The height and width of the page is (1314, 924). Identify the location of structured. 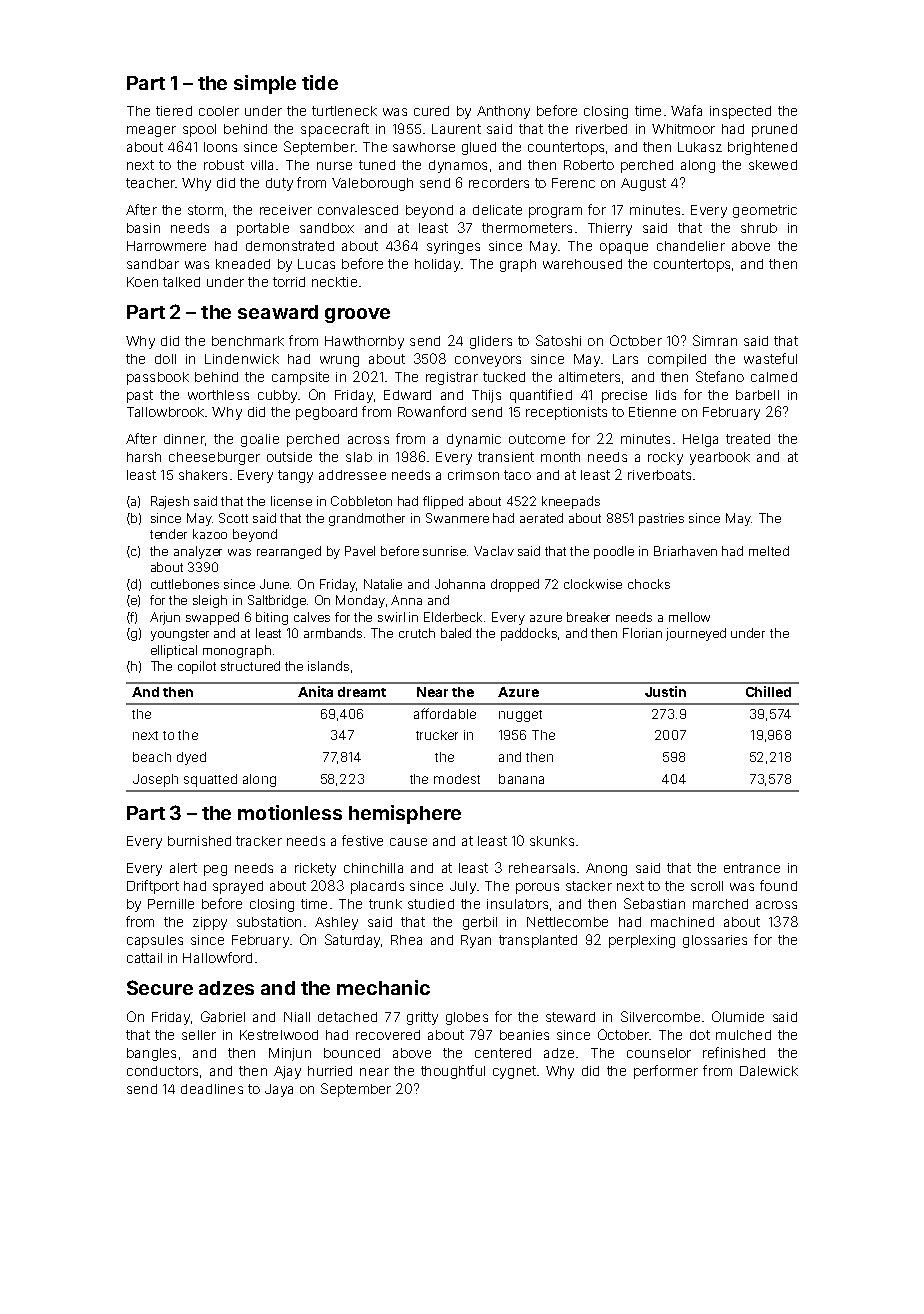
(250, 666).
